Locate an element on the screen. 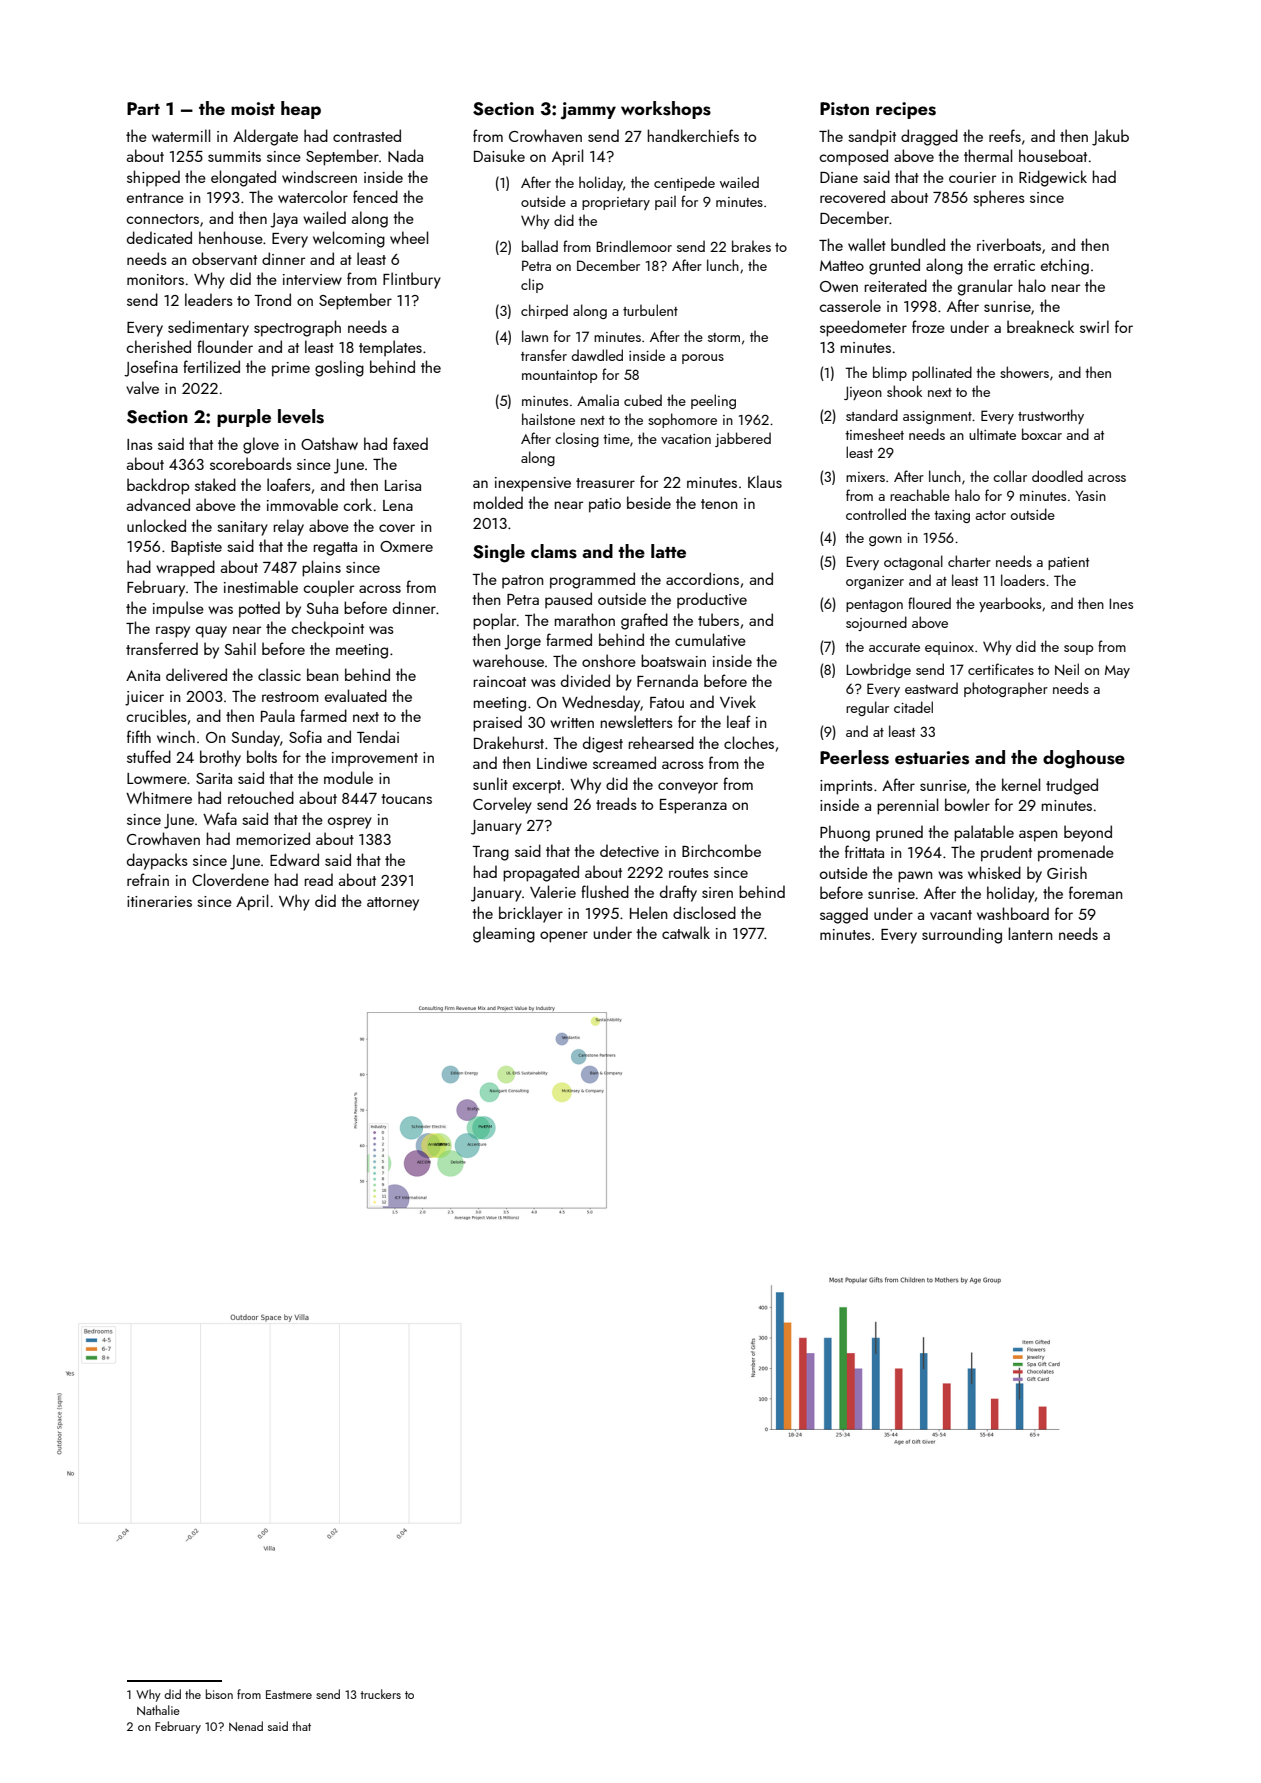 This screenshot has height=1783, width=1261. flushed is located at coordinates (605, 891).
